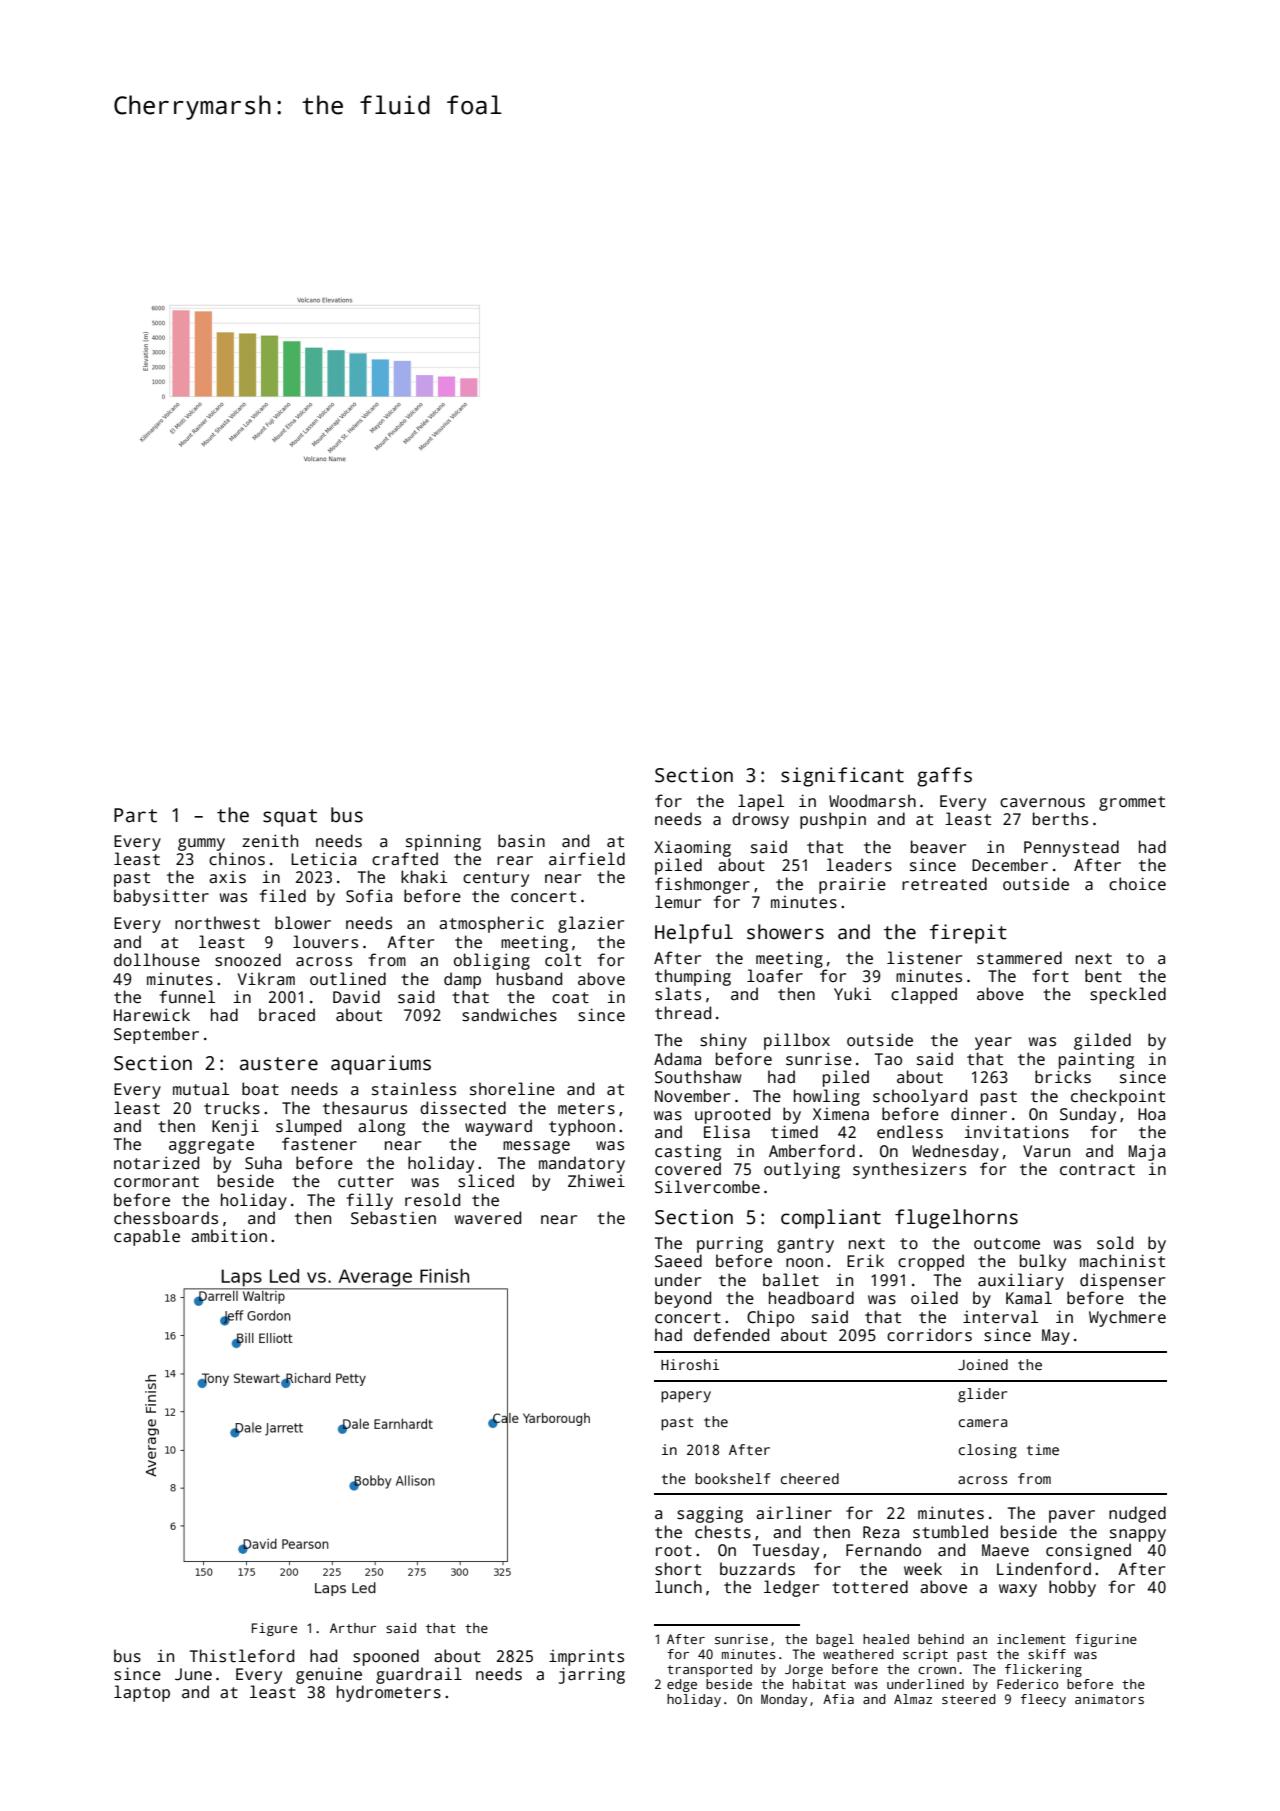 The image size is (1280, 1811). What do you see at coordinates (760, 820) in the screenshot?
I see `drowsy` at bounding box center [760, 820].
